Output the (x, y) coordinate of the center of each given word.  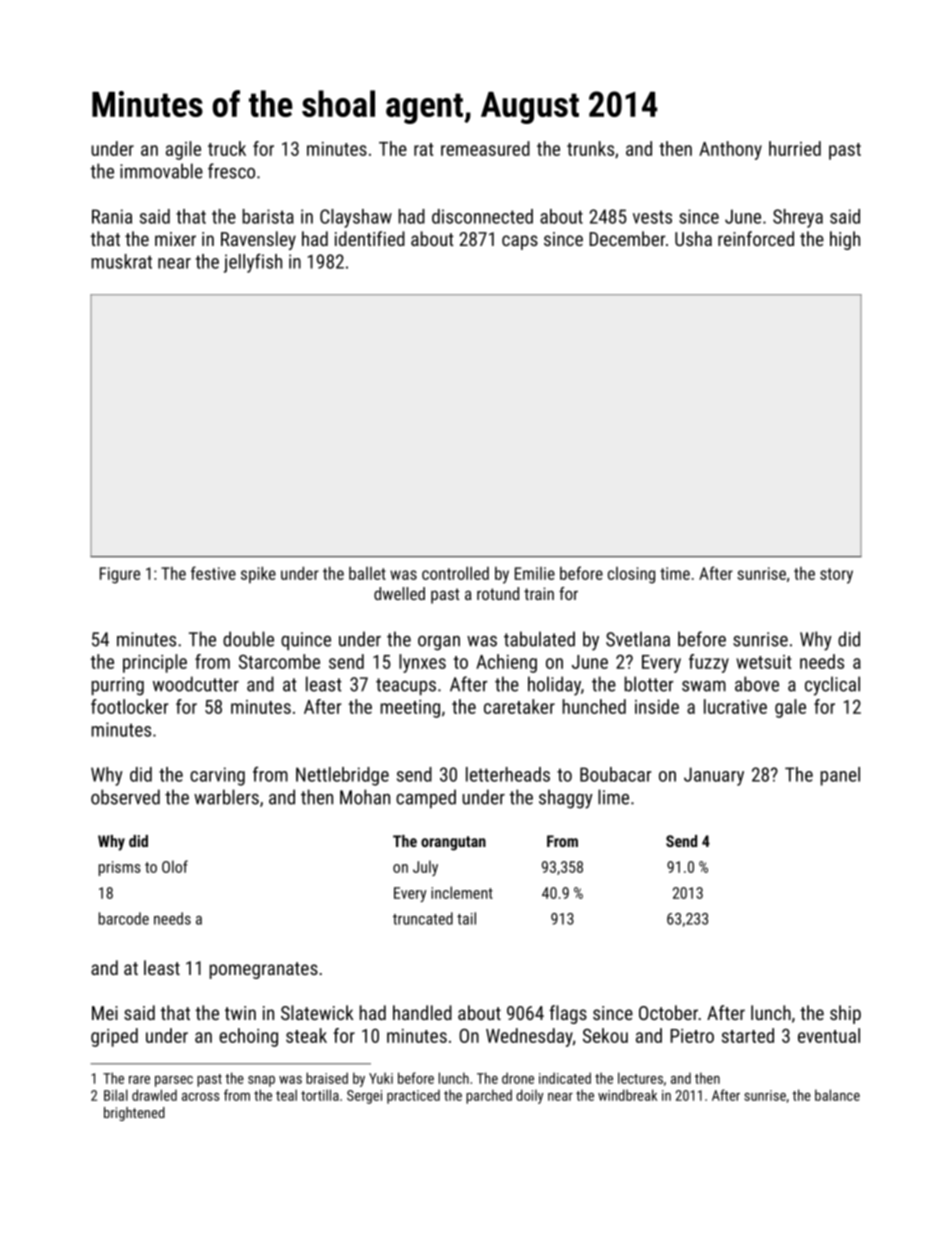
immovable (161, 171)
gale (790, 708)
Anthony (730, 150)
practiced (413, 1097)
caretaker (519, 706)
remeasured (485, 148)
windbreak (627, 1095)
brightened (134, 1114)
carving (217, 776)
